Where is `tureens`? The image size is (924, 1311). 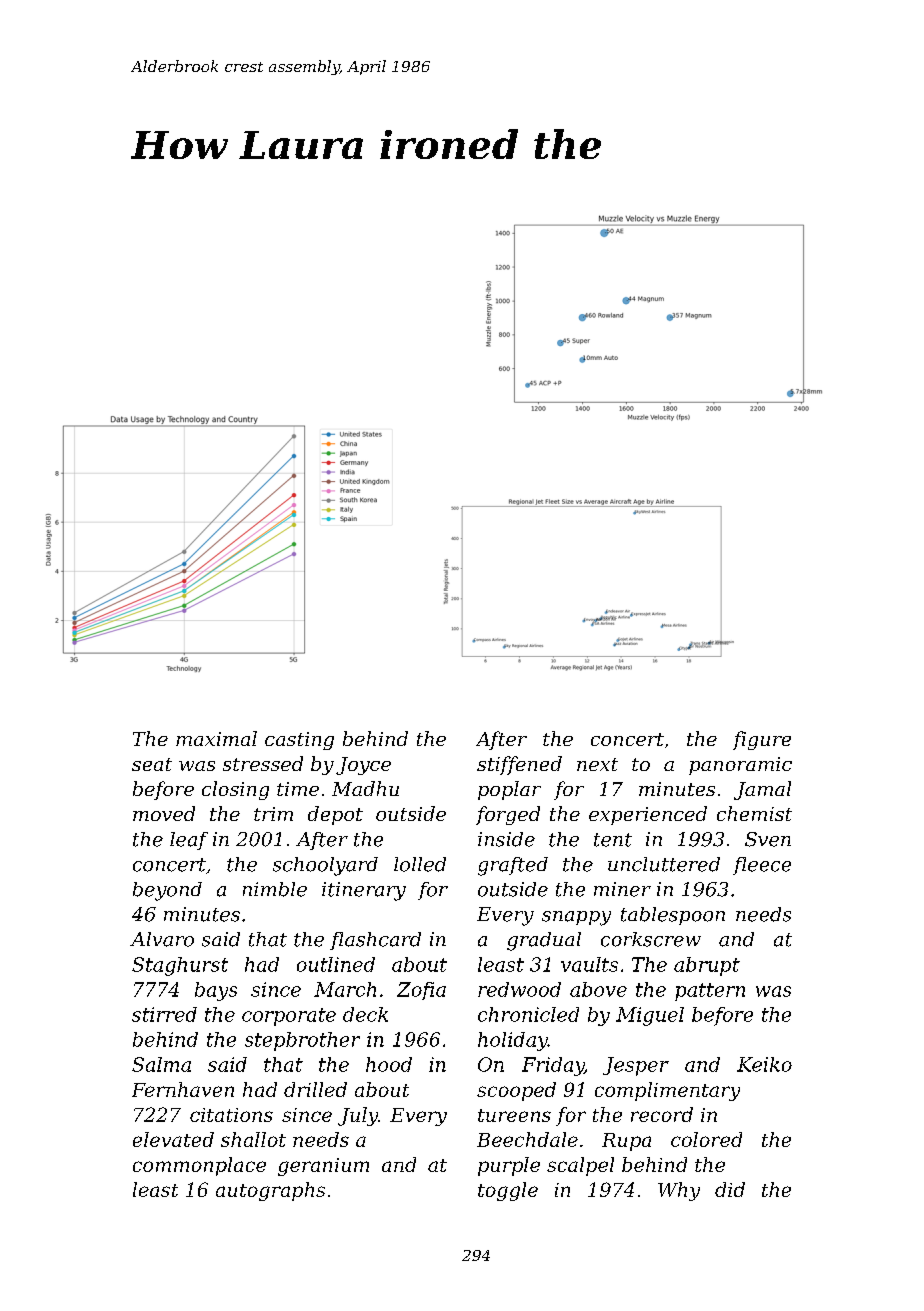
tureens is located at coordinates (514, 1115).
